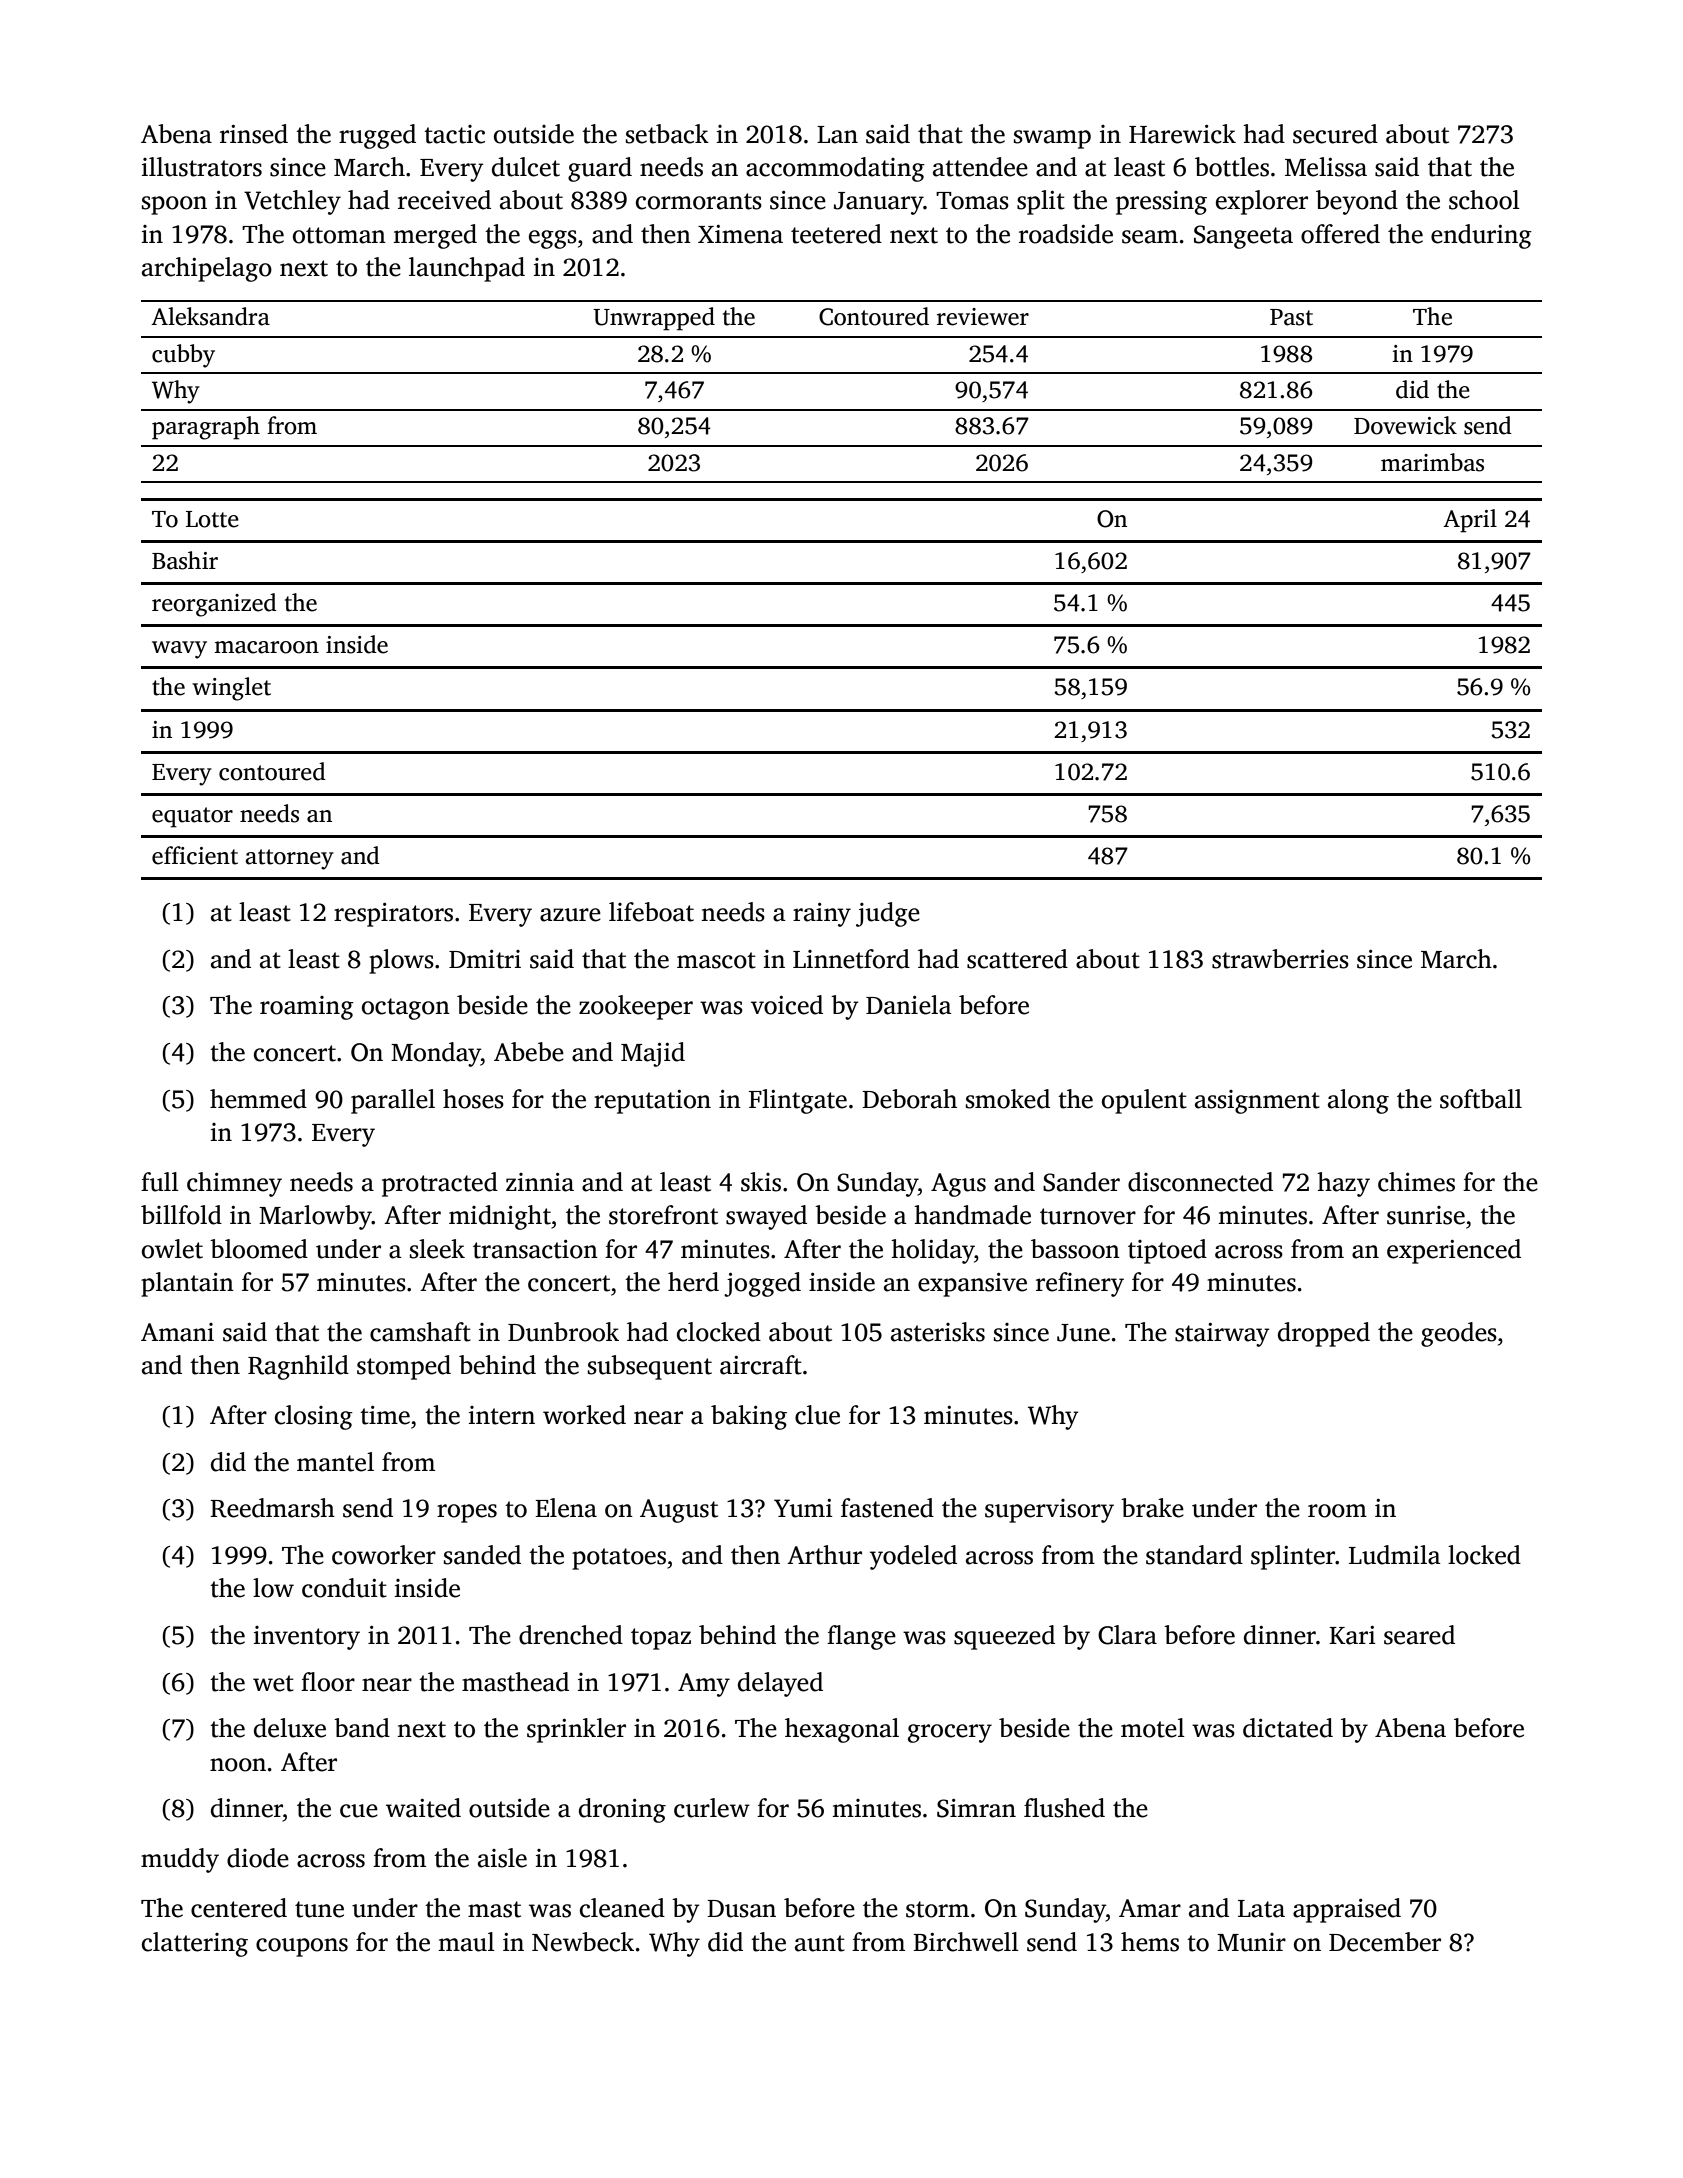  What do you see at coordinates (1291, 317) in the screenshot?
I see `Past` at bounding box center [1291, 317].
